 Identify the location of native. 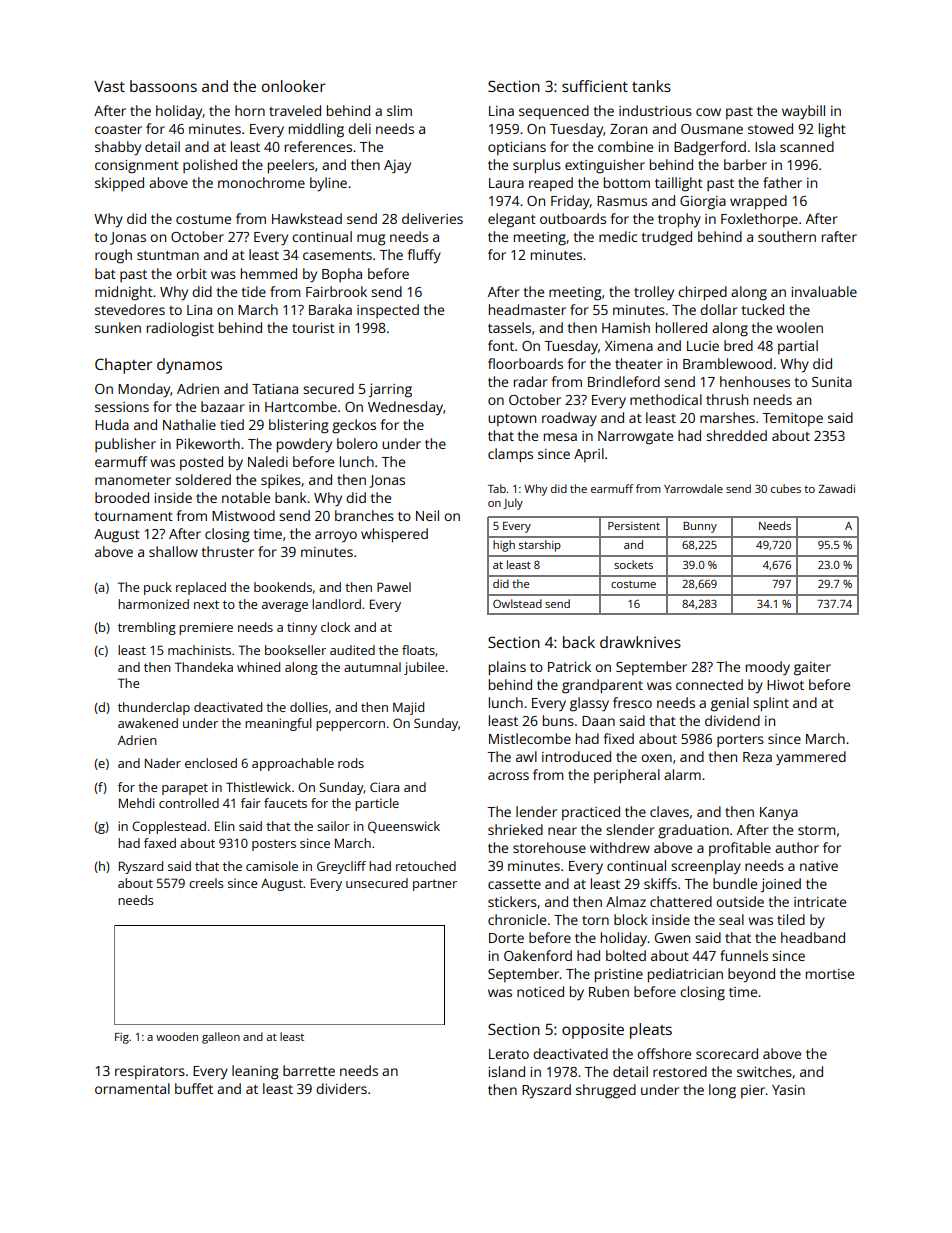
(819, 866).
